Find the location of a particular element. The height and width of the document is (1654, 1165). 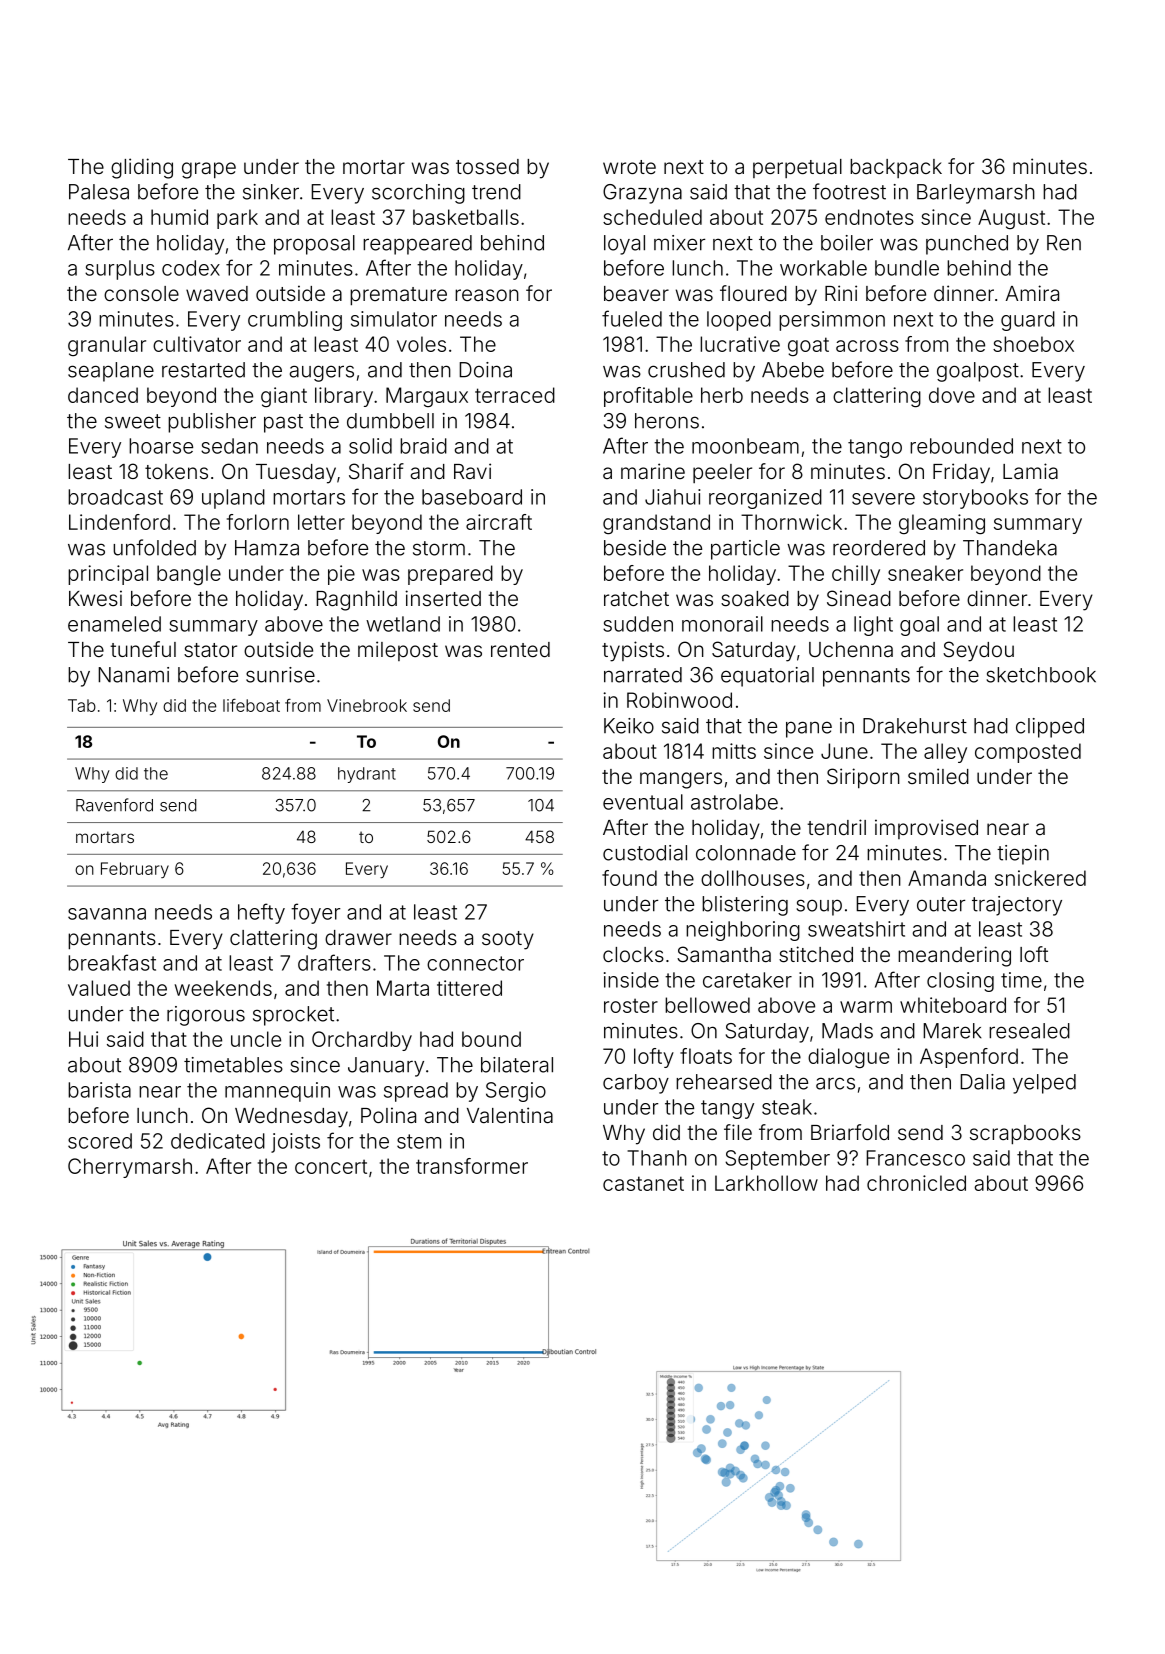

spread is located at coordinates (416, 1092).
